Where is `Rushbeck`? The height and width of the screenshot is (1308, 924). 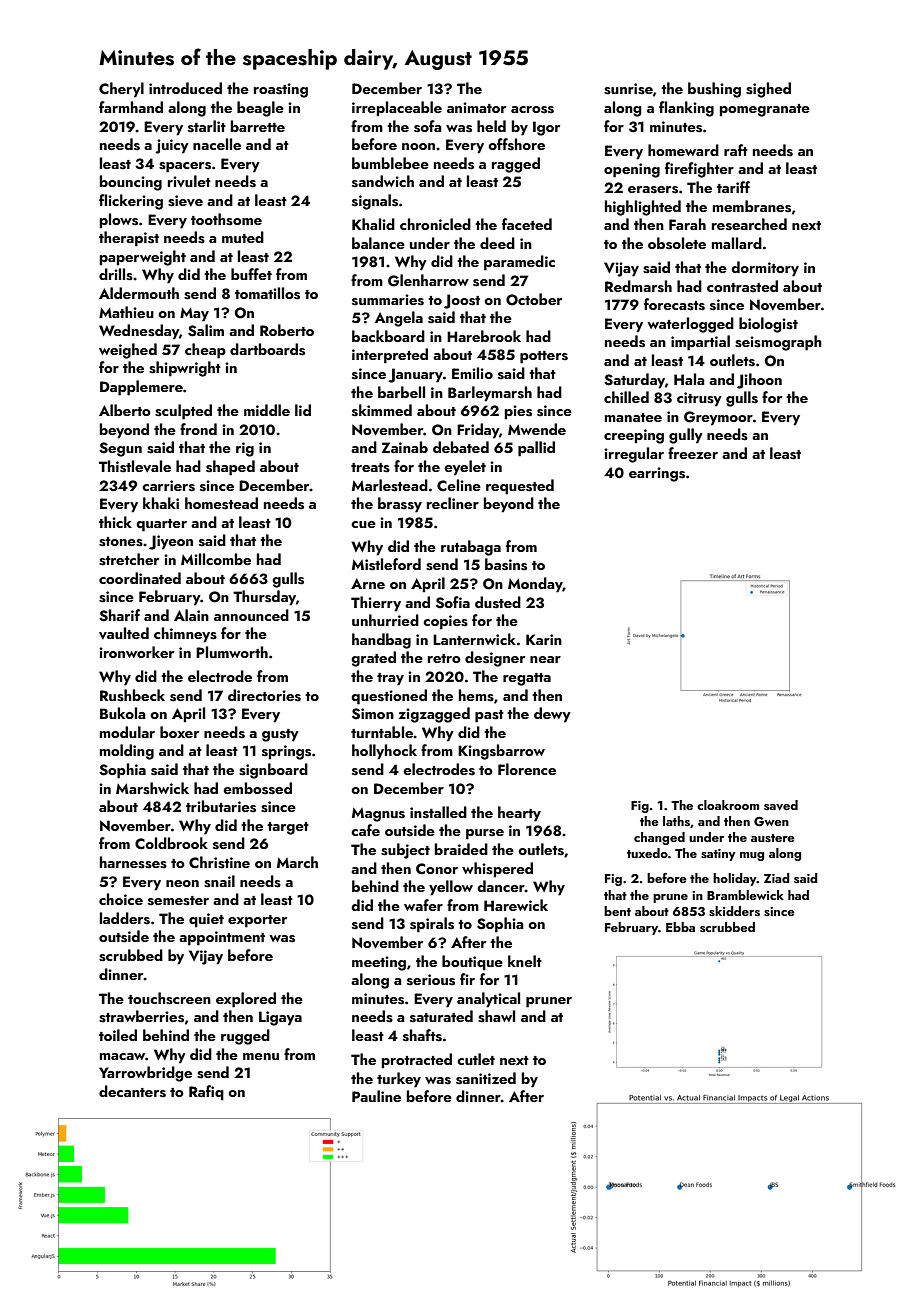 Rushbeck is located at coordinates (132, 695).
